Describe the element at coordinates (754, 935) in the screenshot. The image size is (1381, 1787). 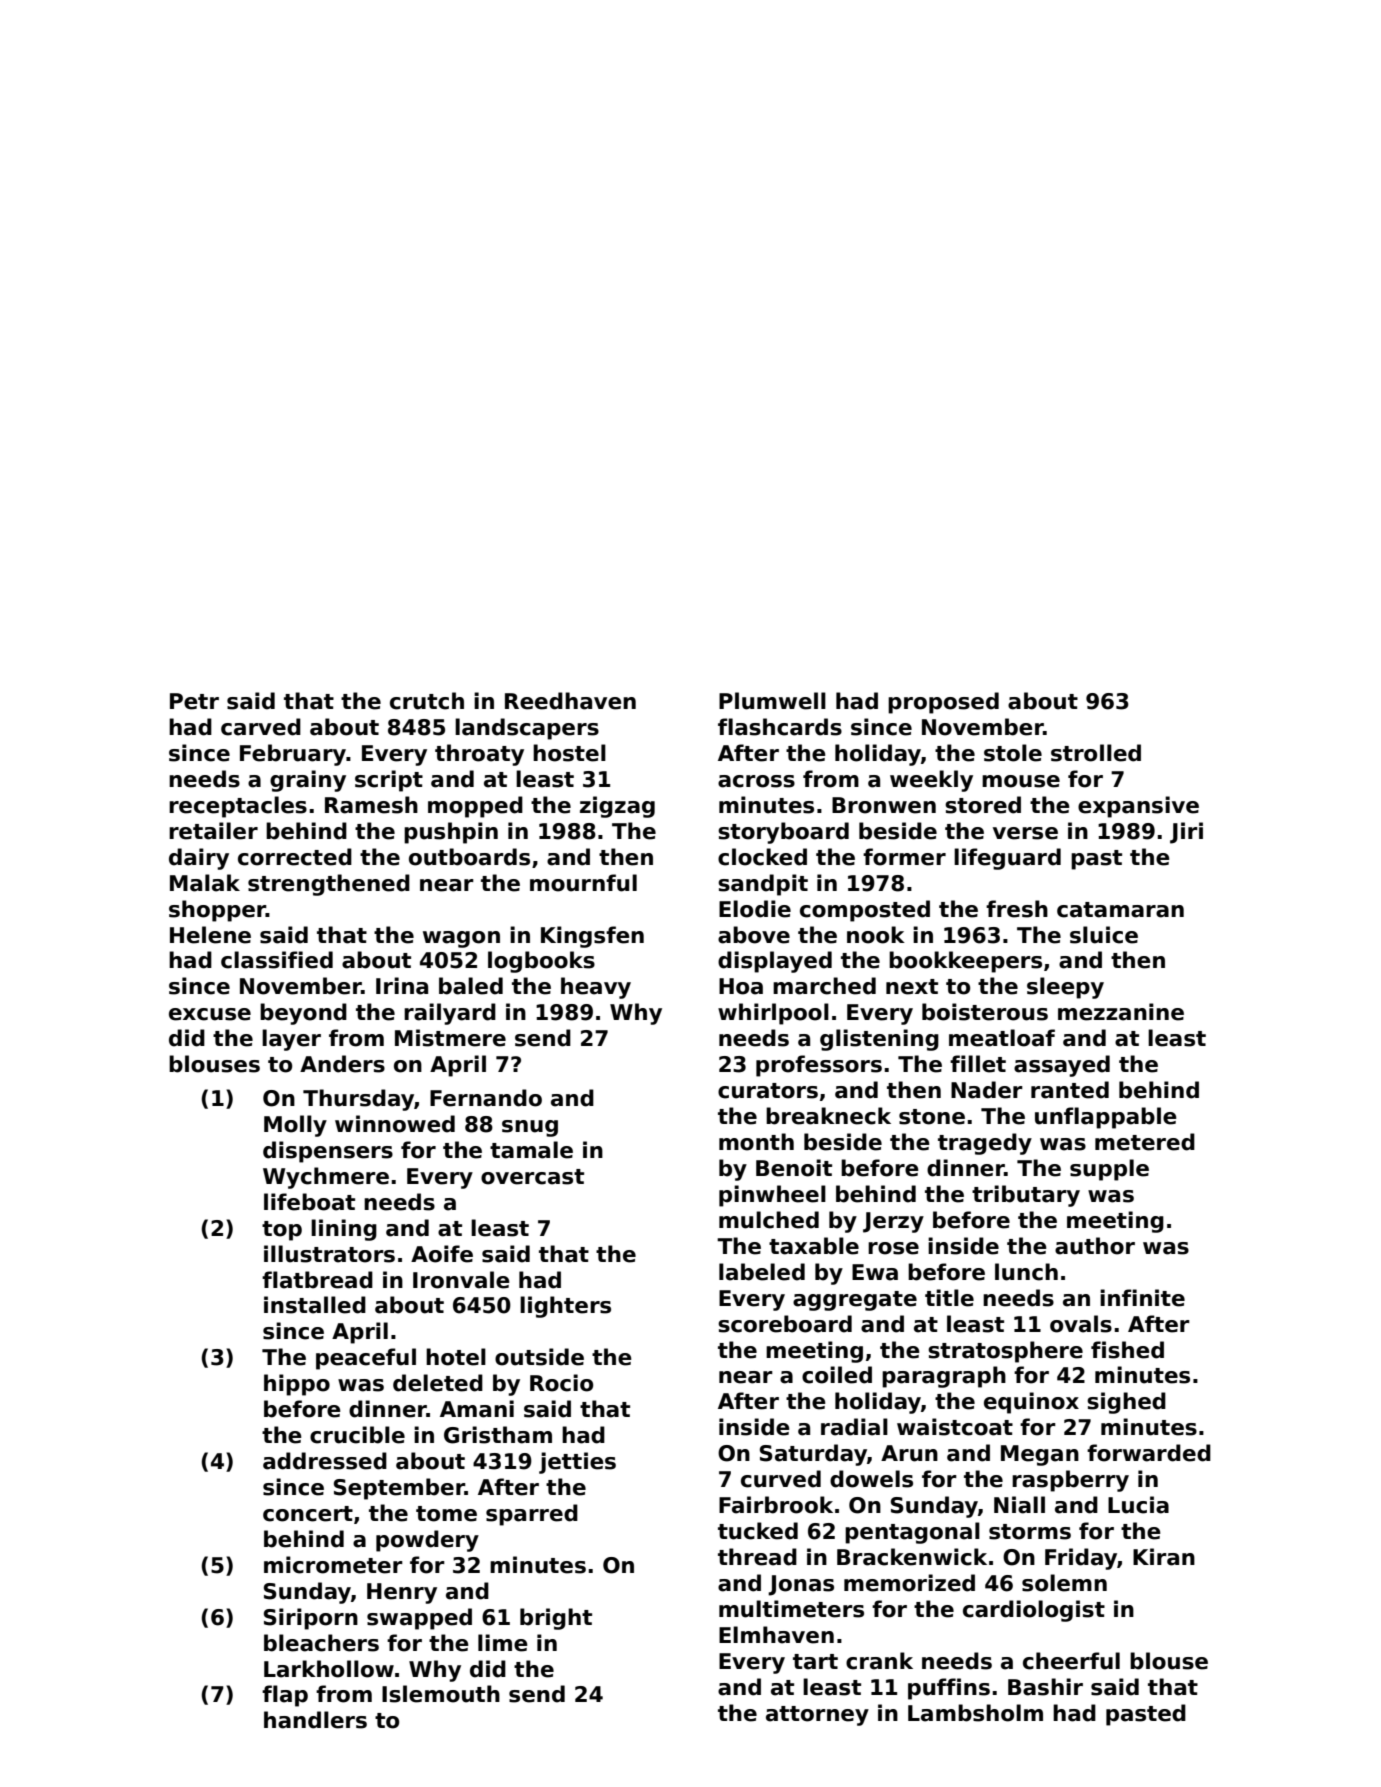
I see `above` at that location.
